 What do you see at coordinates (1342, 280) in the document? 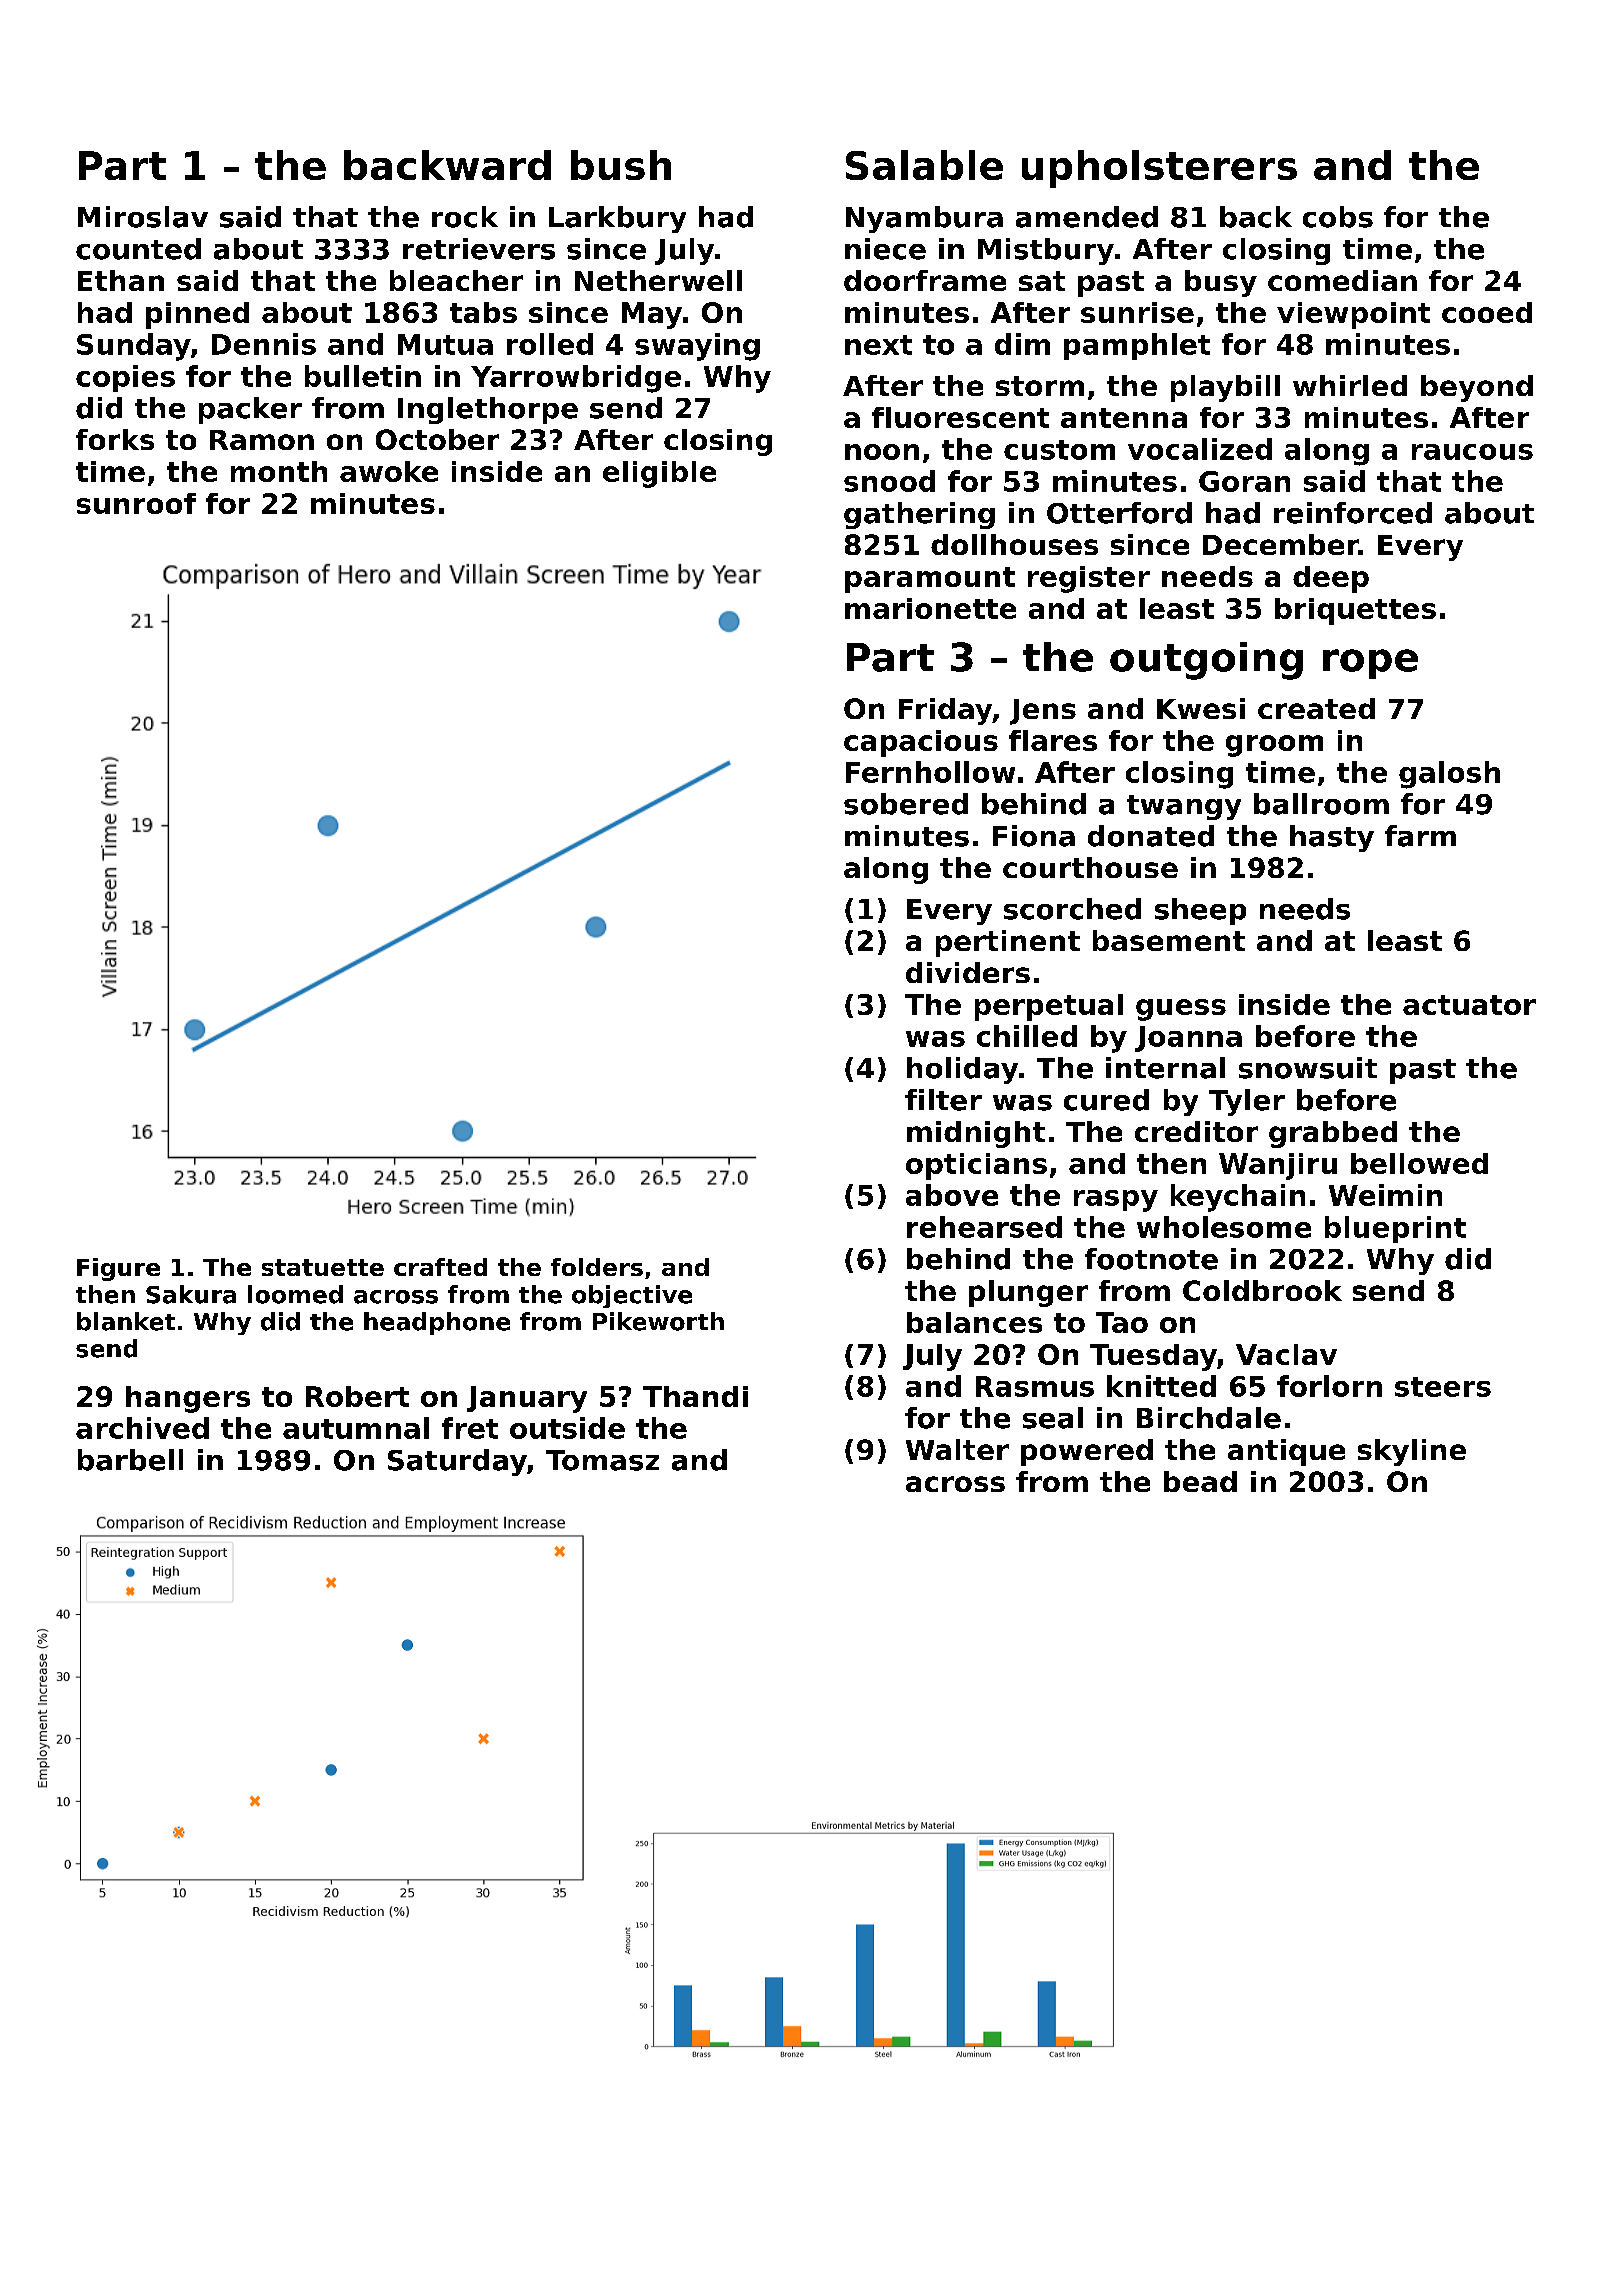
I see `comedian` at bounding box center [1342, 280].
